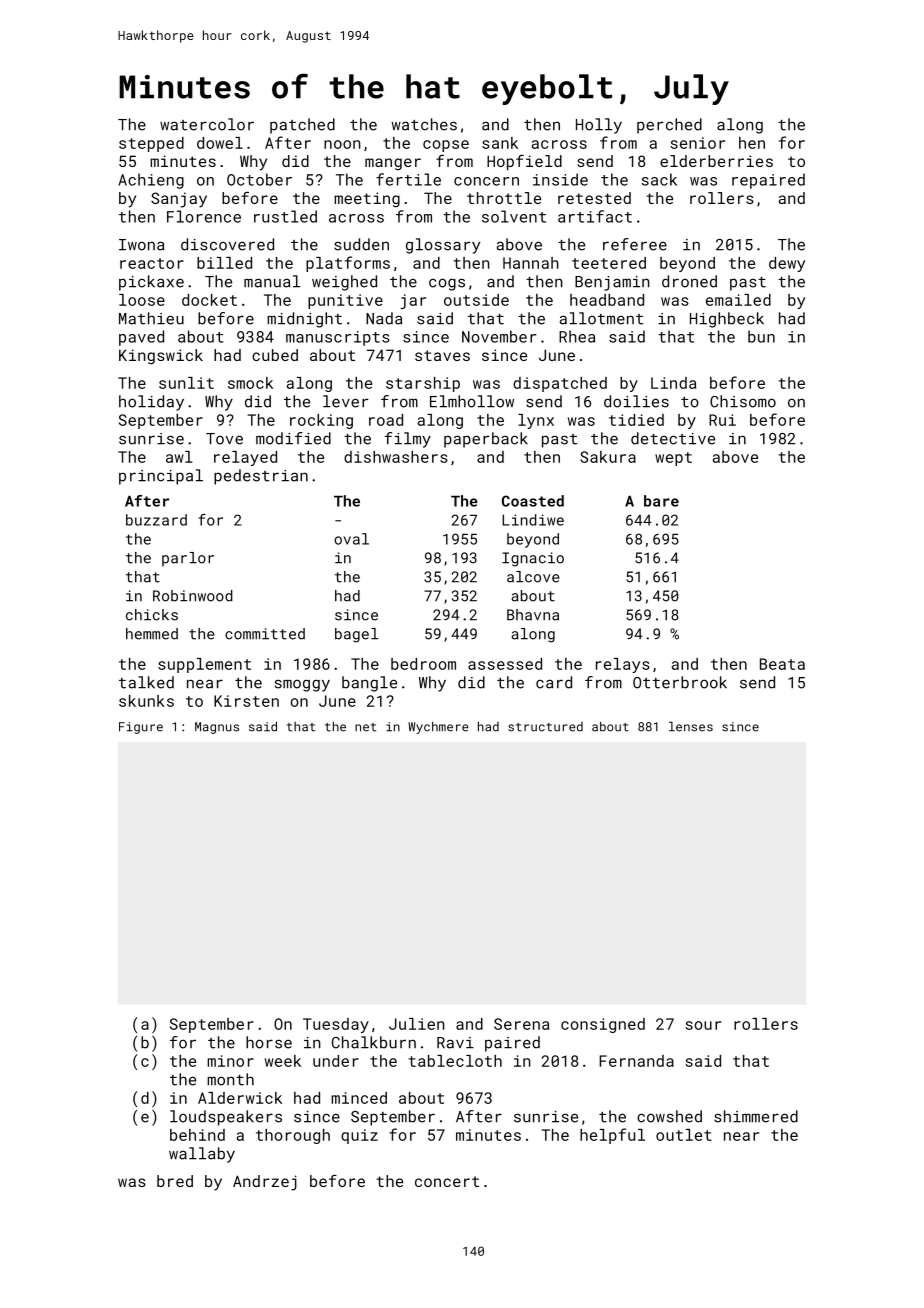 This screenshot has height=1308, width=924. What do you see at coordinates (188, 559) in the screenshot?
I see `parlor` at bounding box center [188, 559].
